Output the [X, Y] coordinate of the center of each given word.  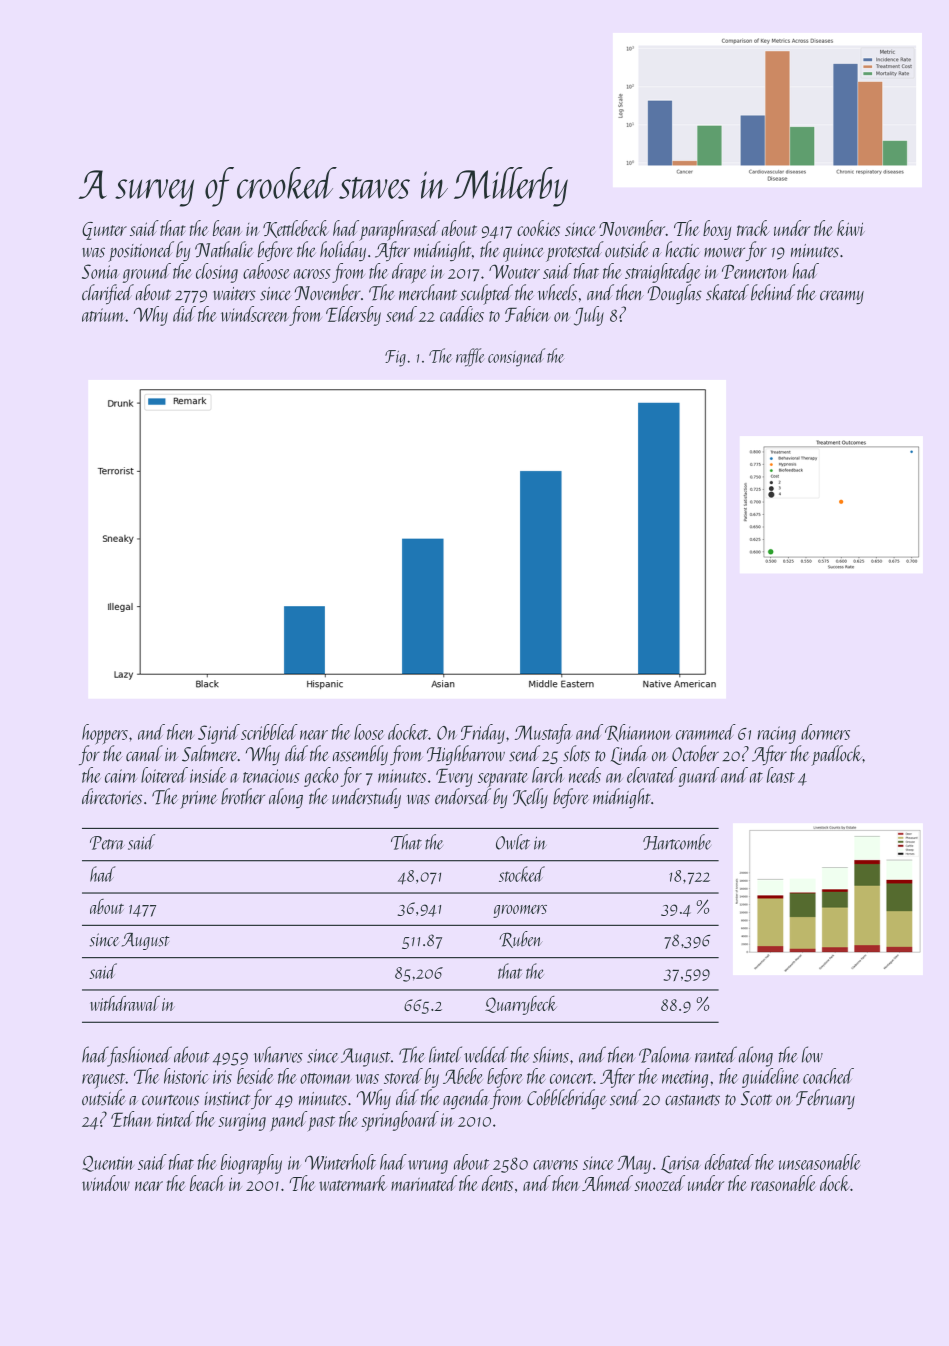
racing [776, 735]
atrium [103, 315]
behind [773, 292]
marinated [424, 1183]
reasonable [783, 1183]
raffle [470, 357]
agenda [466, 1099]
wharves [278, 1054]
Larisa [681, 1165]
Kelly [530, 798]
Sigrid [219, 734]
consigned [516, 357]
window [106, 1183]
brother [243, 796]
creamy [842, 297]
